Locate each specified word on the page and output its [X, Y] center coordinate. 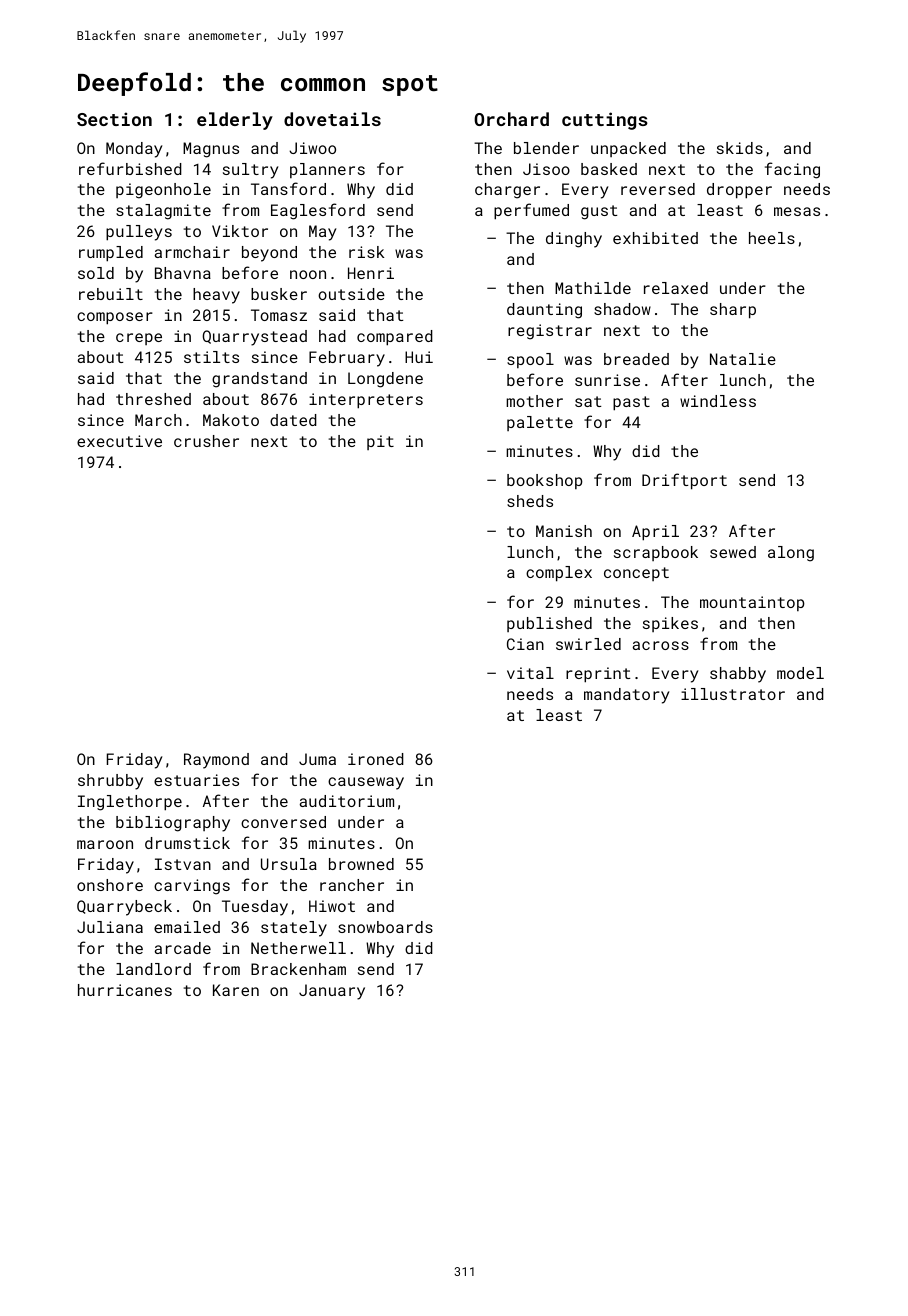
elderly [235, 121]
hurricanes [125, 990]
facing [792, 170]
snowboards [385, 927]
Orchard [511, 119]
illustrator [733, 694]
